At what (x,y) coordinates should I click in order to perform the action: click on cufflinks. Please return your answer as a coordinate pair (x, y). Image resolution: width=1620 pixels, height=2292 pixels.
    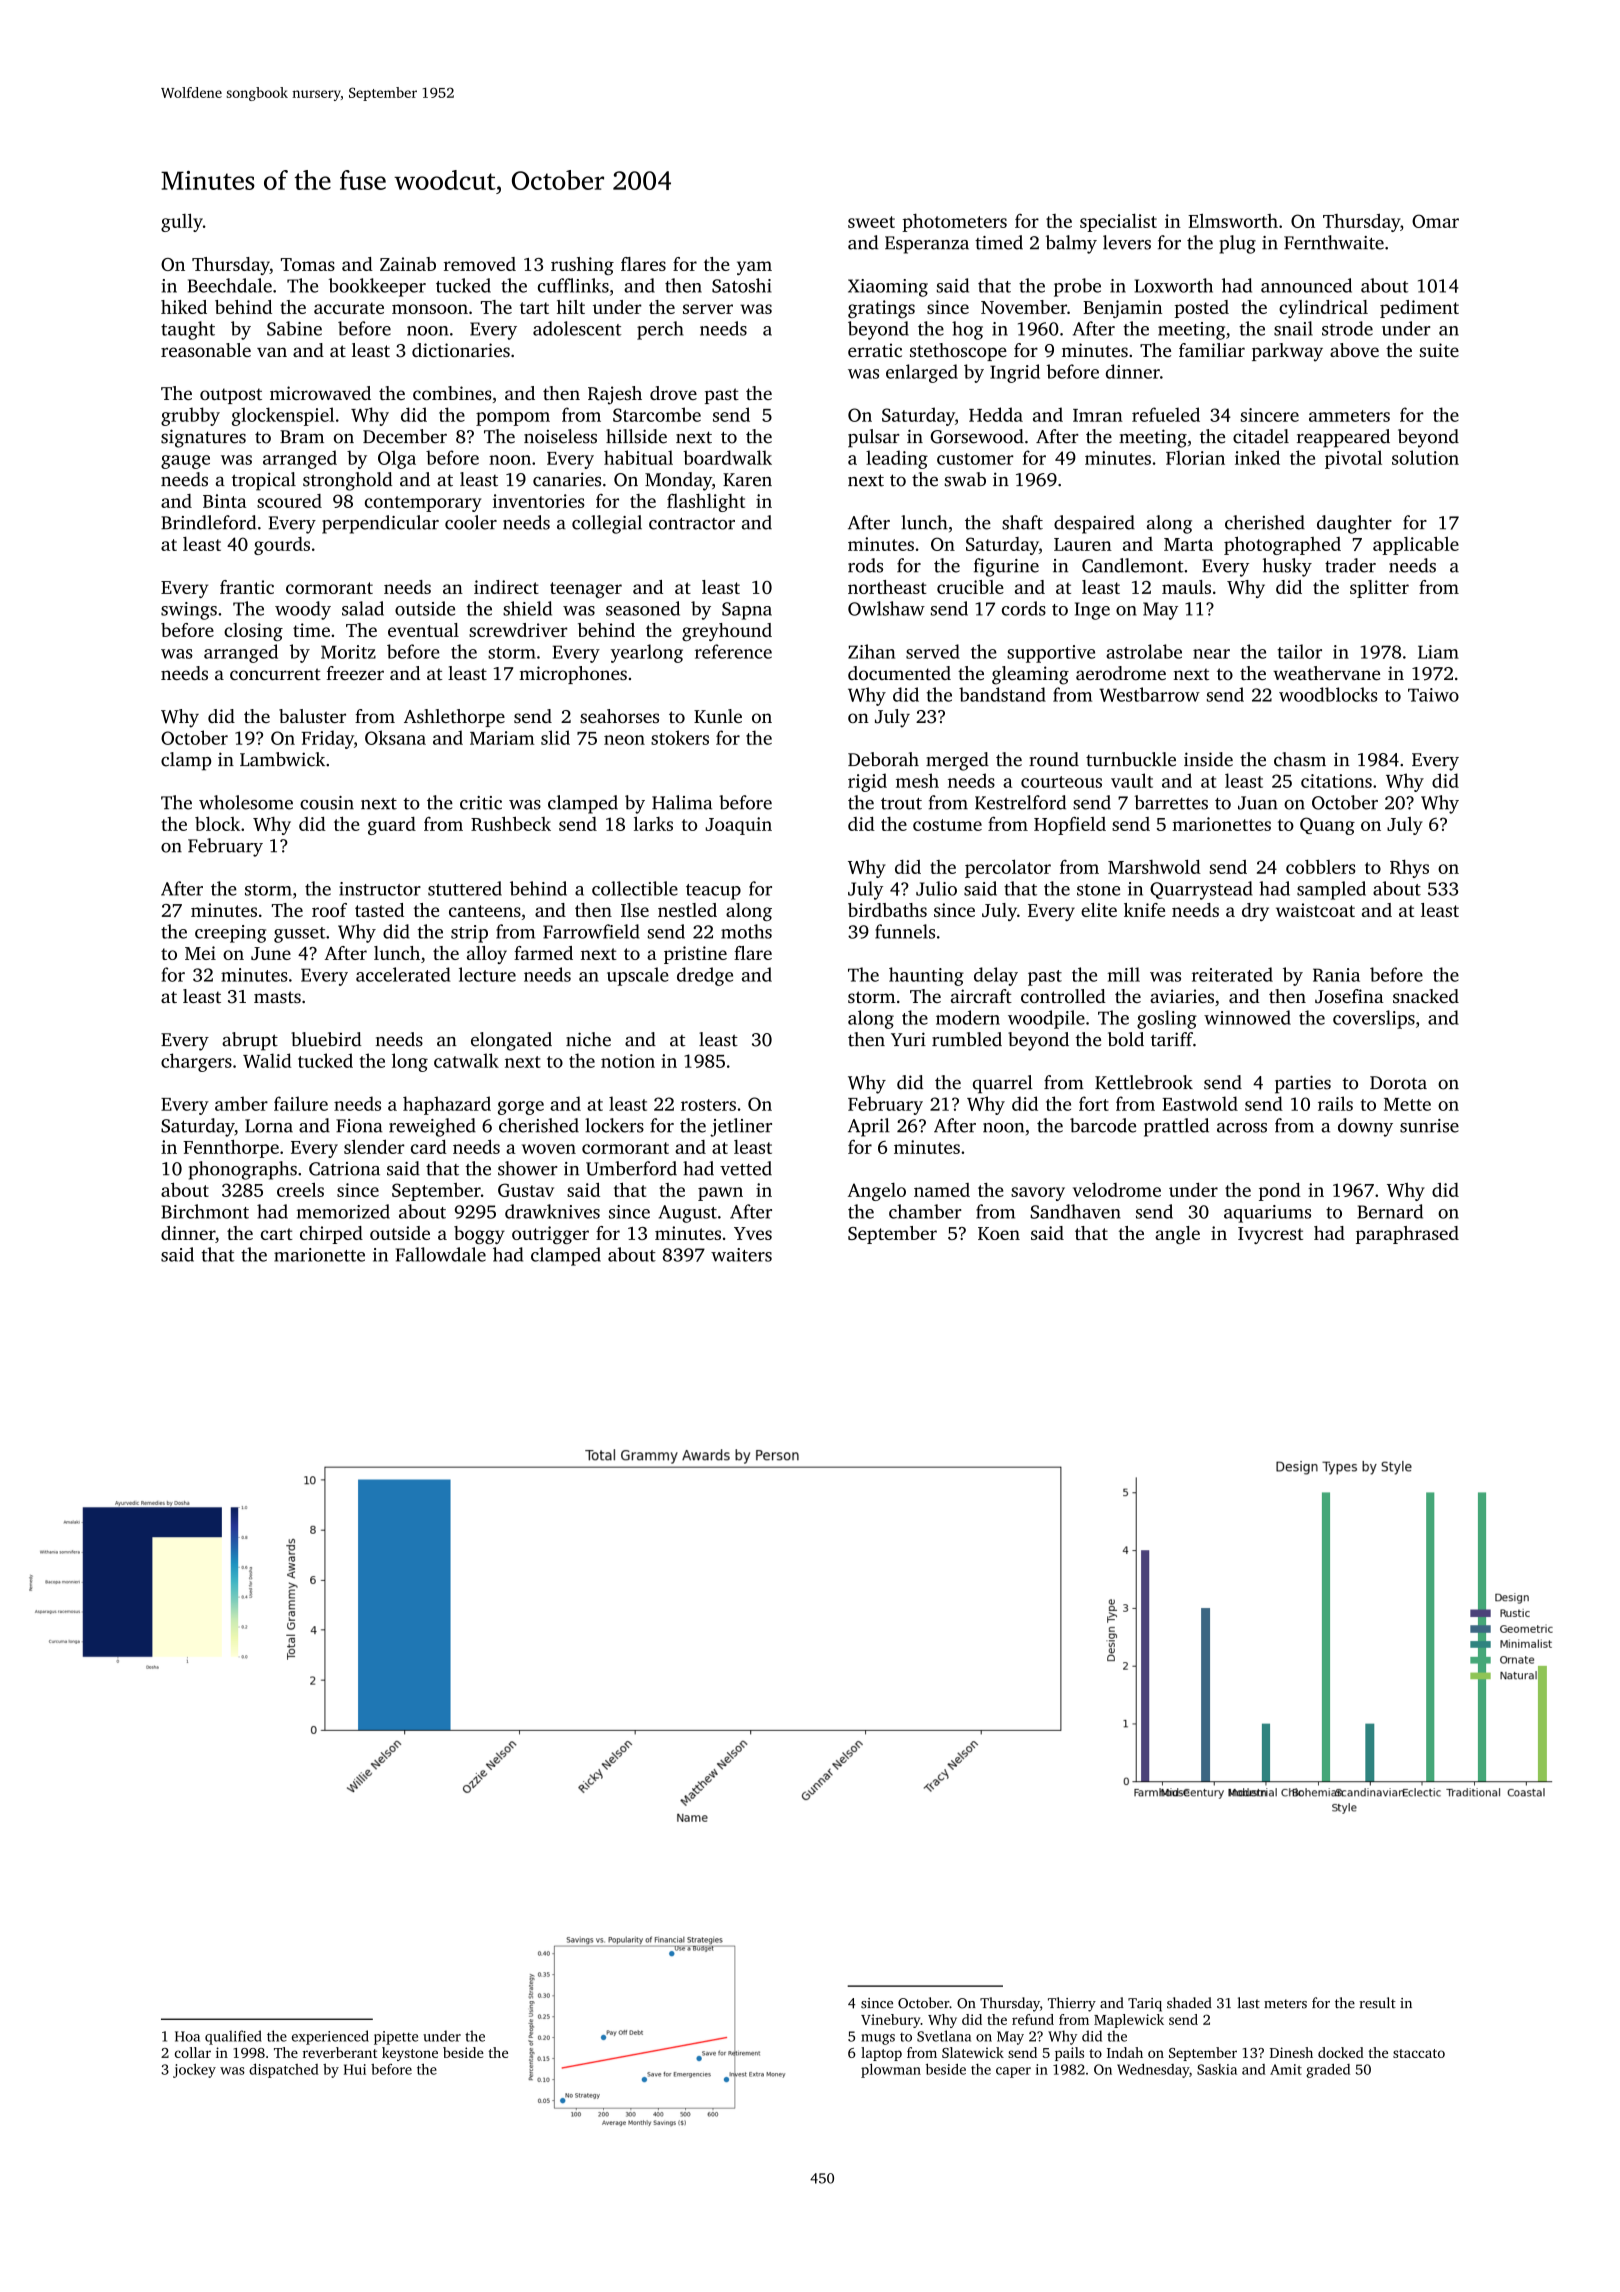
    Looking at the image, I should click on (573, 285).
